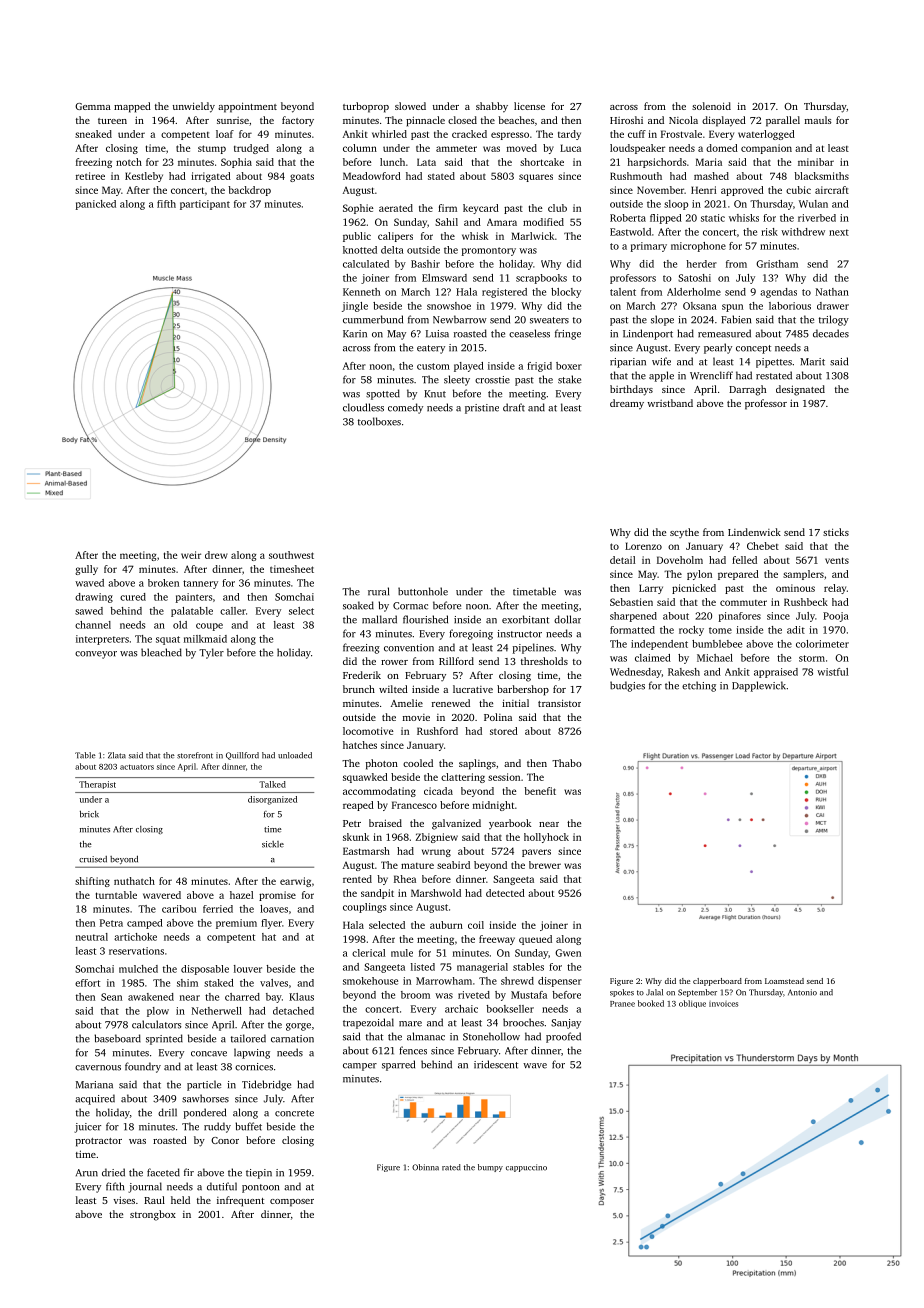 This screenshot has height=1308, width=924. Describe the element at coordinates (540, 791) in the screenshot. I see `benefit` at that location.
